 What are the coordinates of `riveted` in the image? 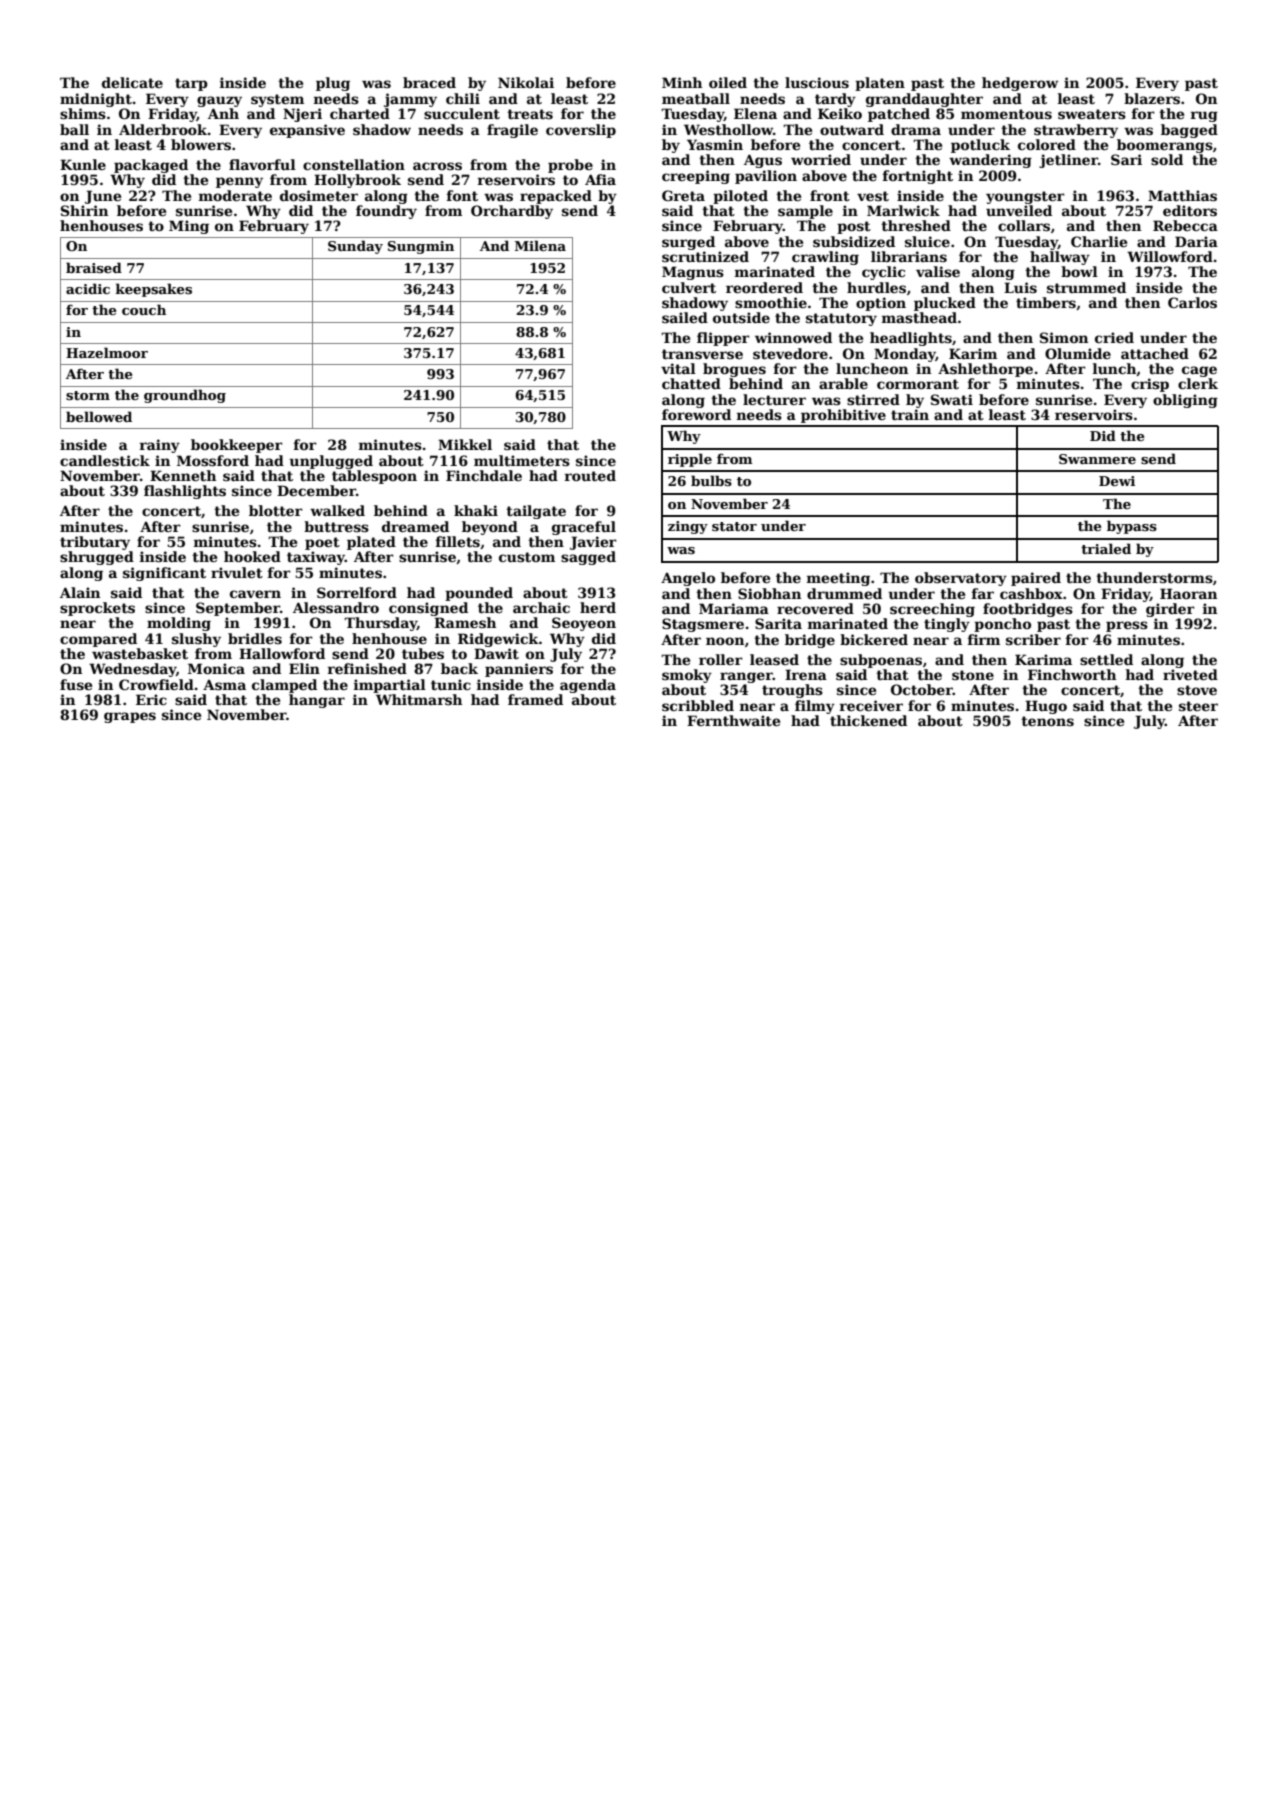 It's located at (1190, 674).
